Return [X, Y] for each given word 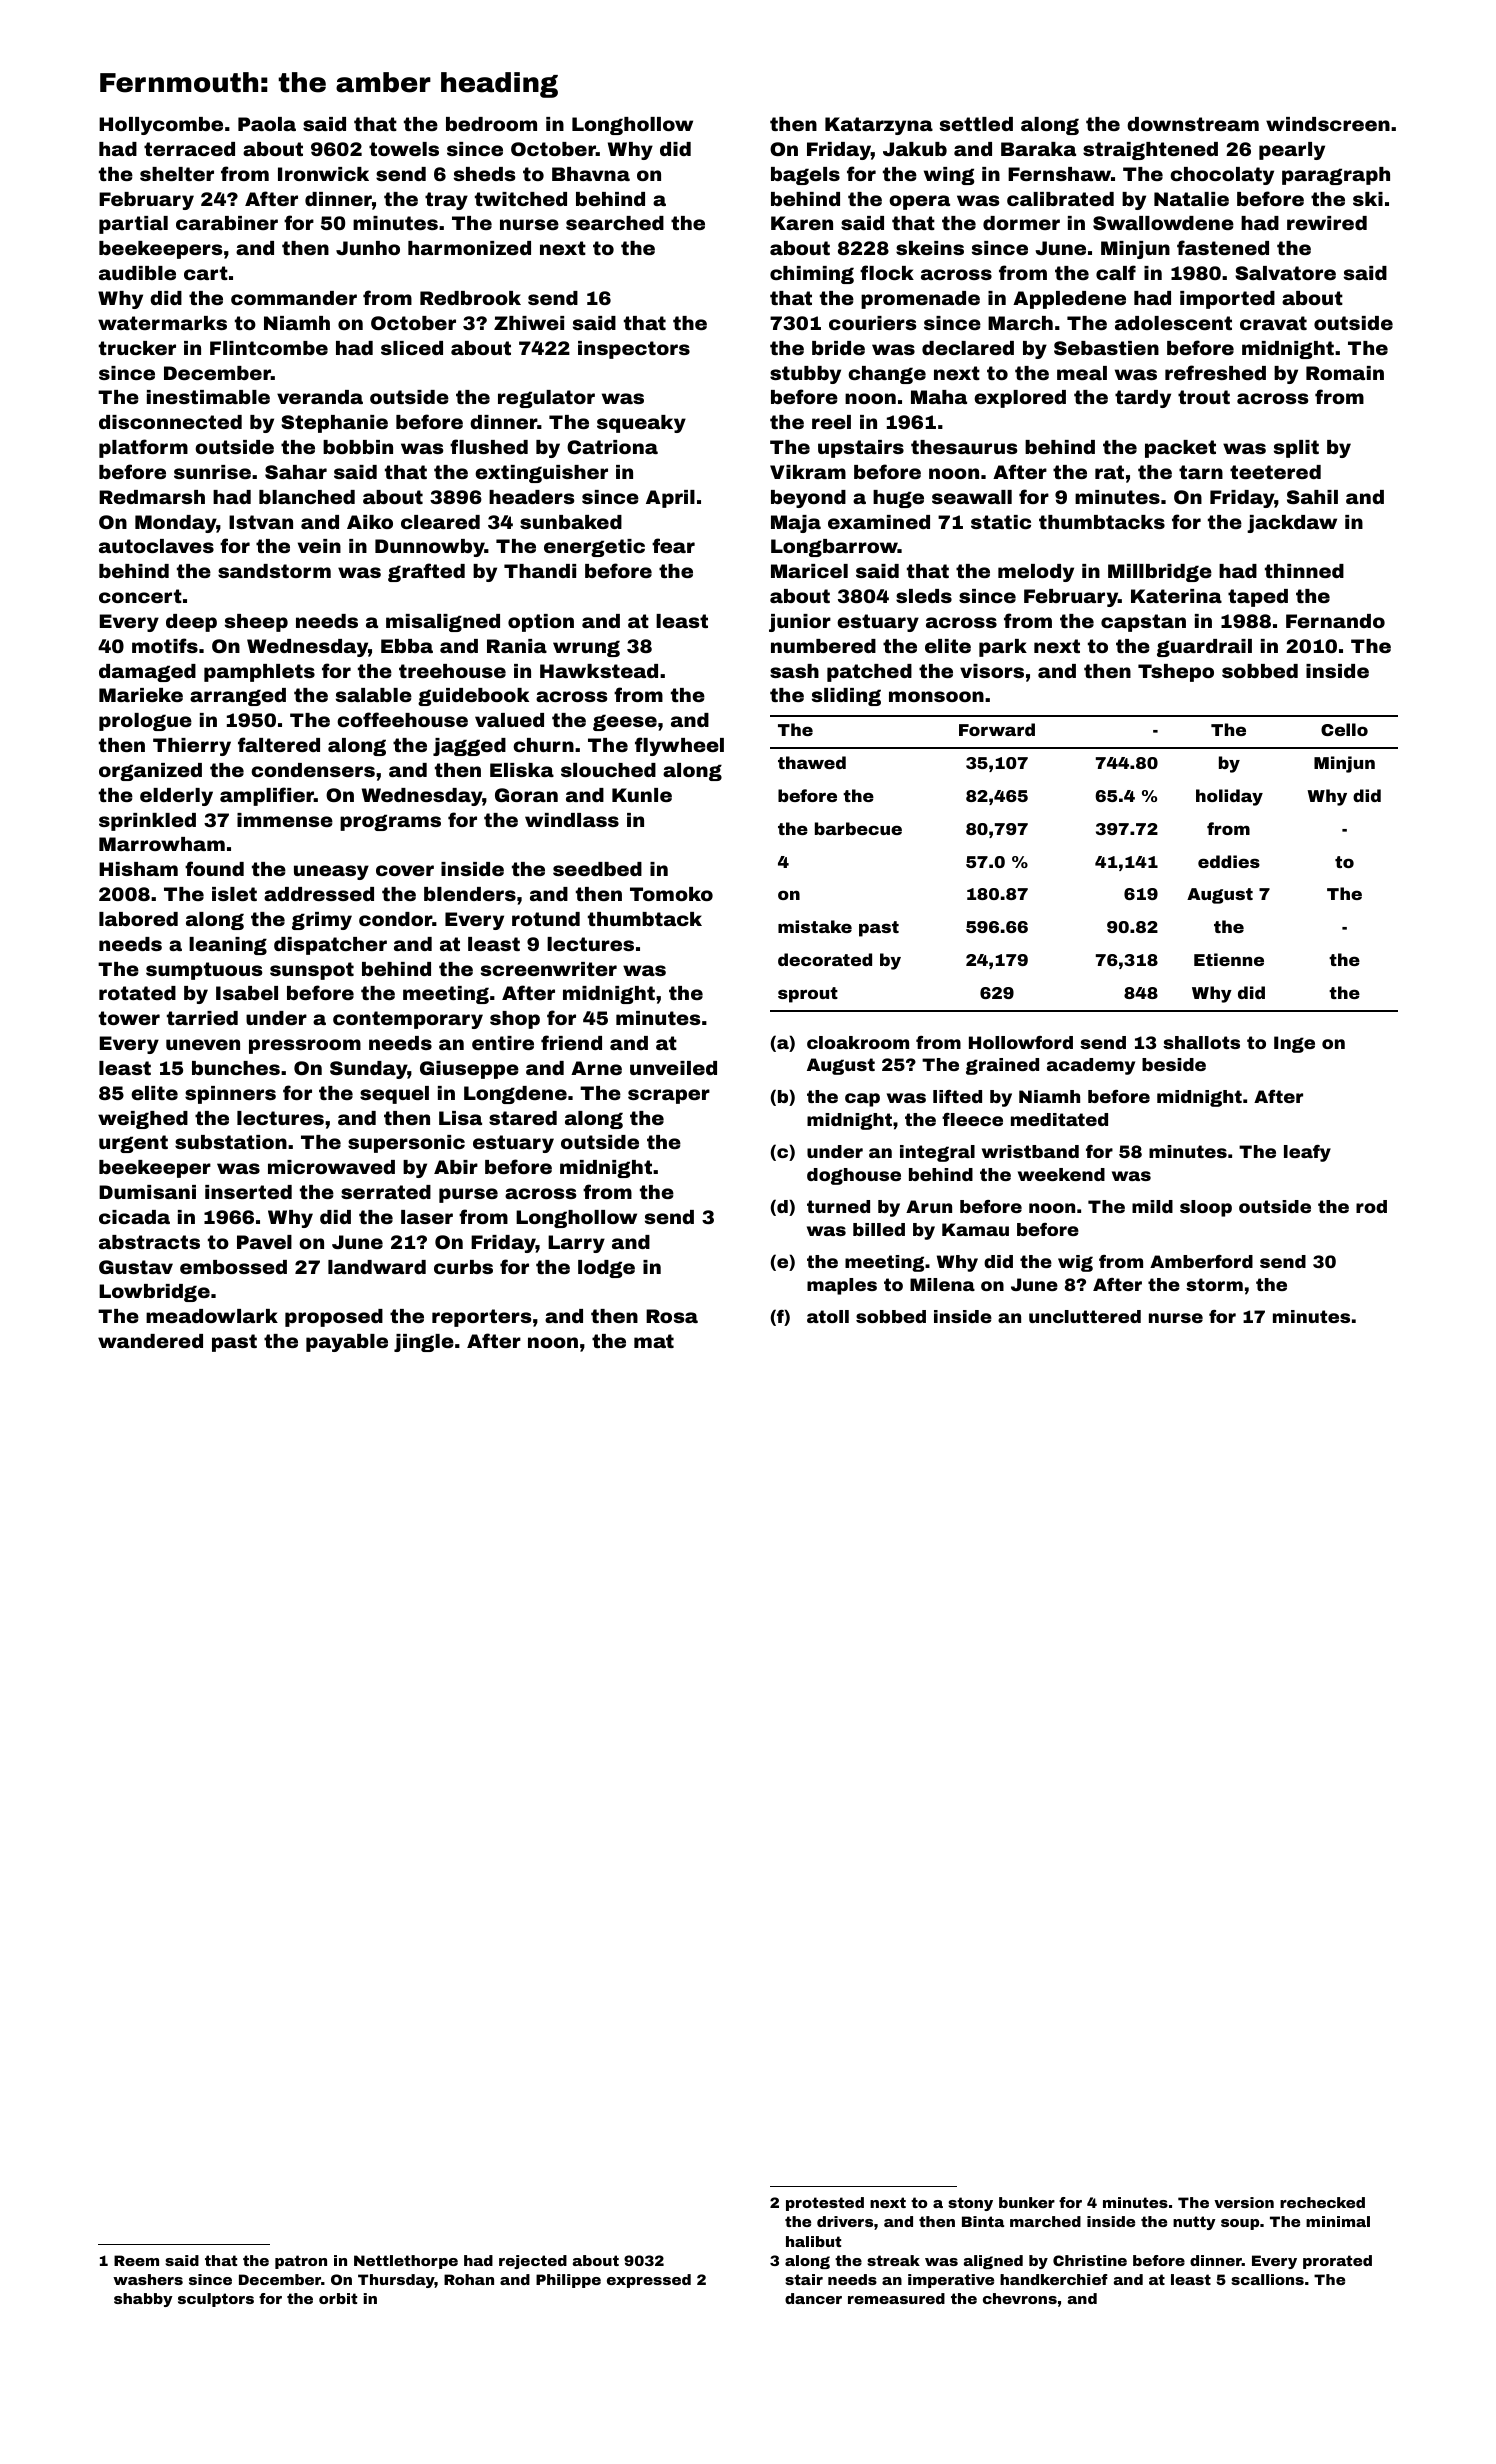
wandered [150, 1341]
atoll [828, 1316]
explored [1020, 399]
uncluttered [1085, 1316]
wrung [586, 648]
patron [301, 2262]
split [1296, 449]
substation [231, 1142]
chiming [812, 275]
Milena [942, 1284]
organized [150, 772]
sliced [412, 348]
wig [1075, 1263]
